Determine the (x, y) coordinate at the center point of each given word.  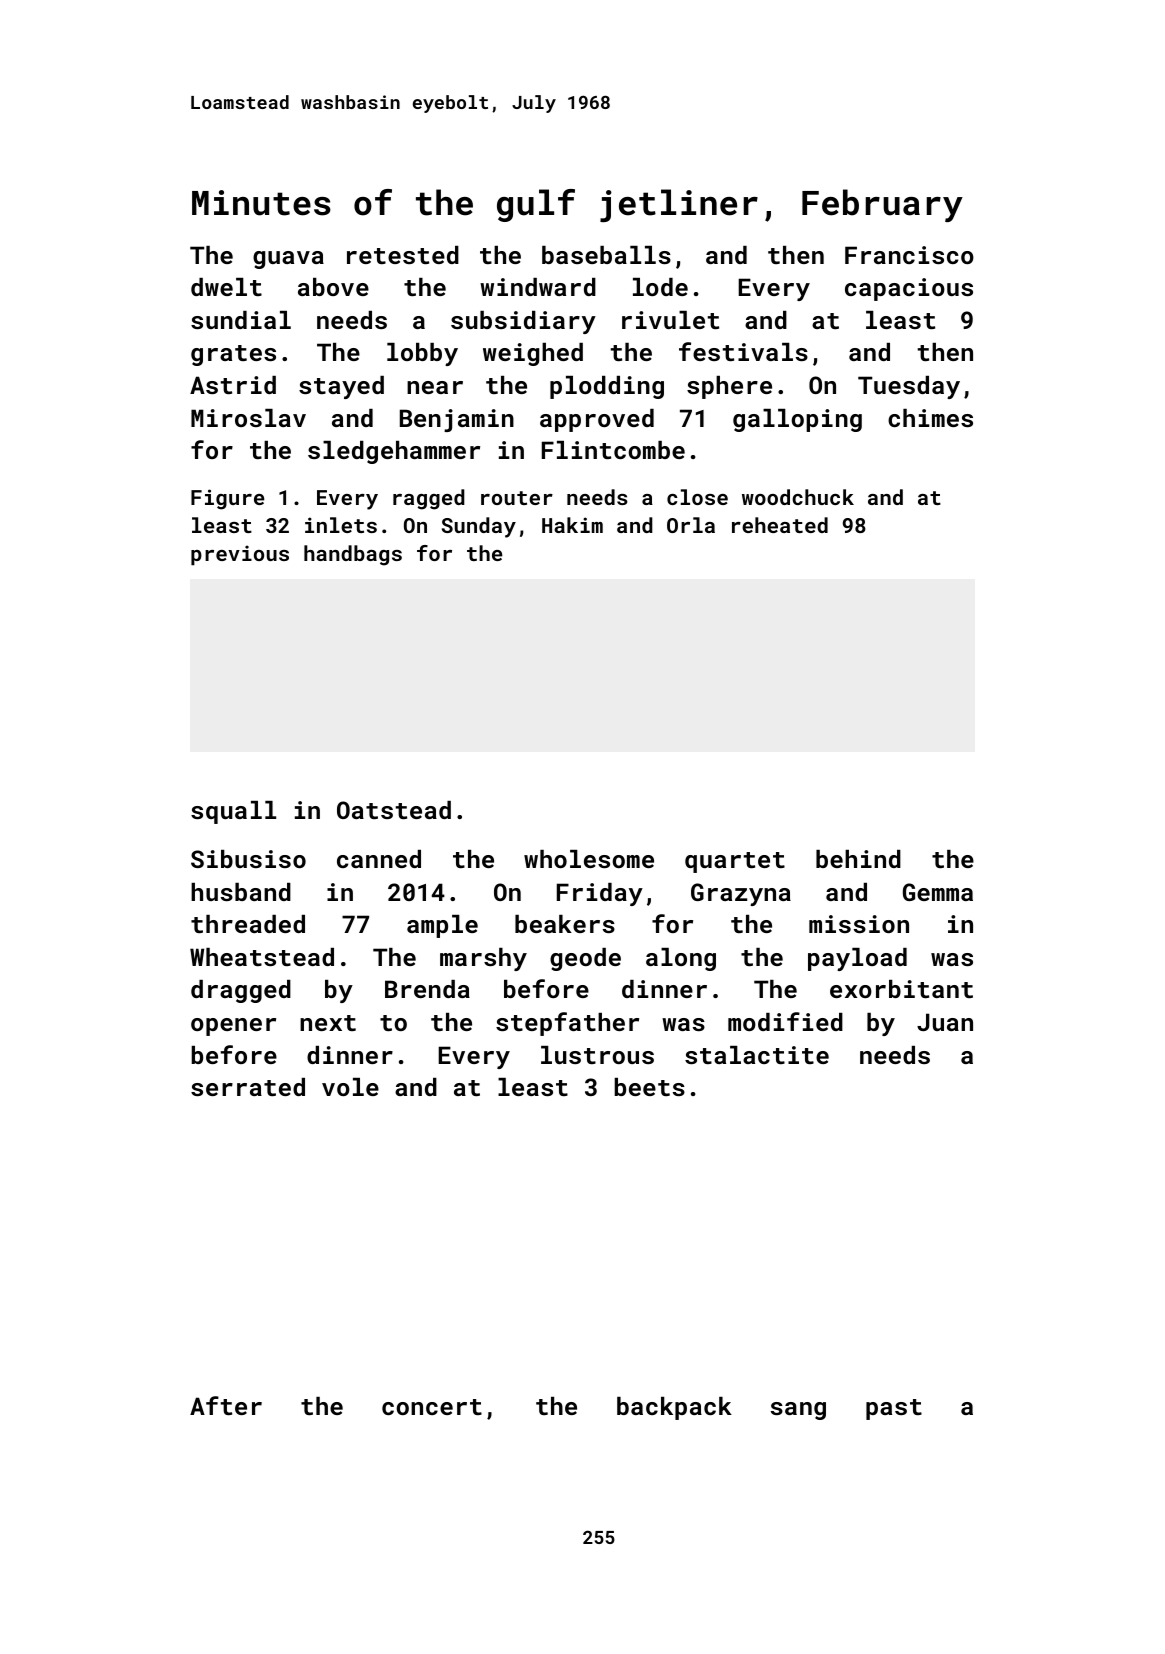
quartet (735, 862)
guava (288, 260)
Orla (691, 525)
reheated (780, 525)
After (226, 1405)
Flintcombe (613, 450)
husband (241, 892)
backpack (674, 1408)
